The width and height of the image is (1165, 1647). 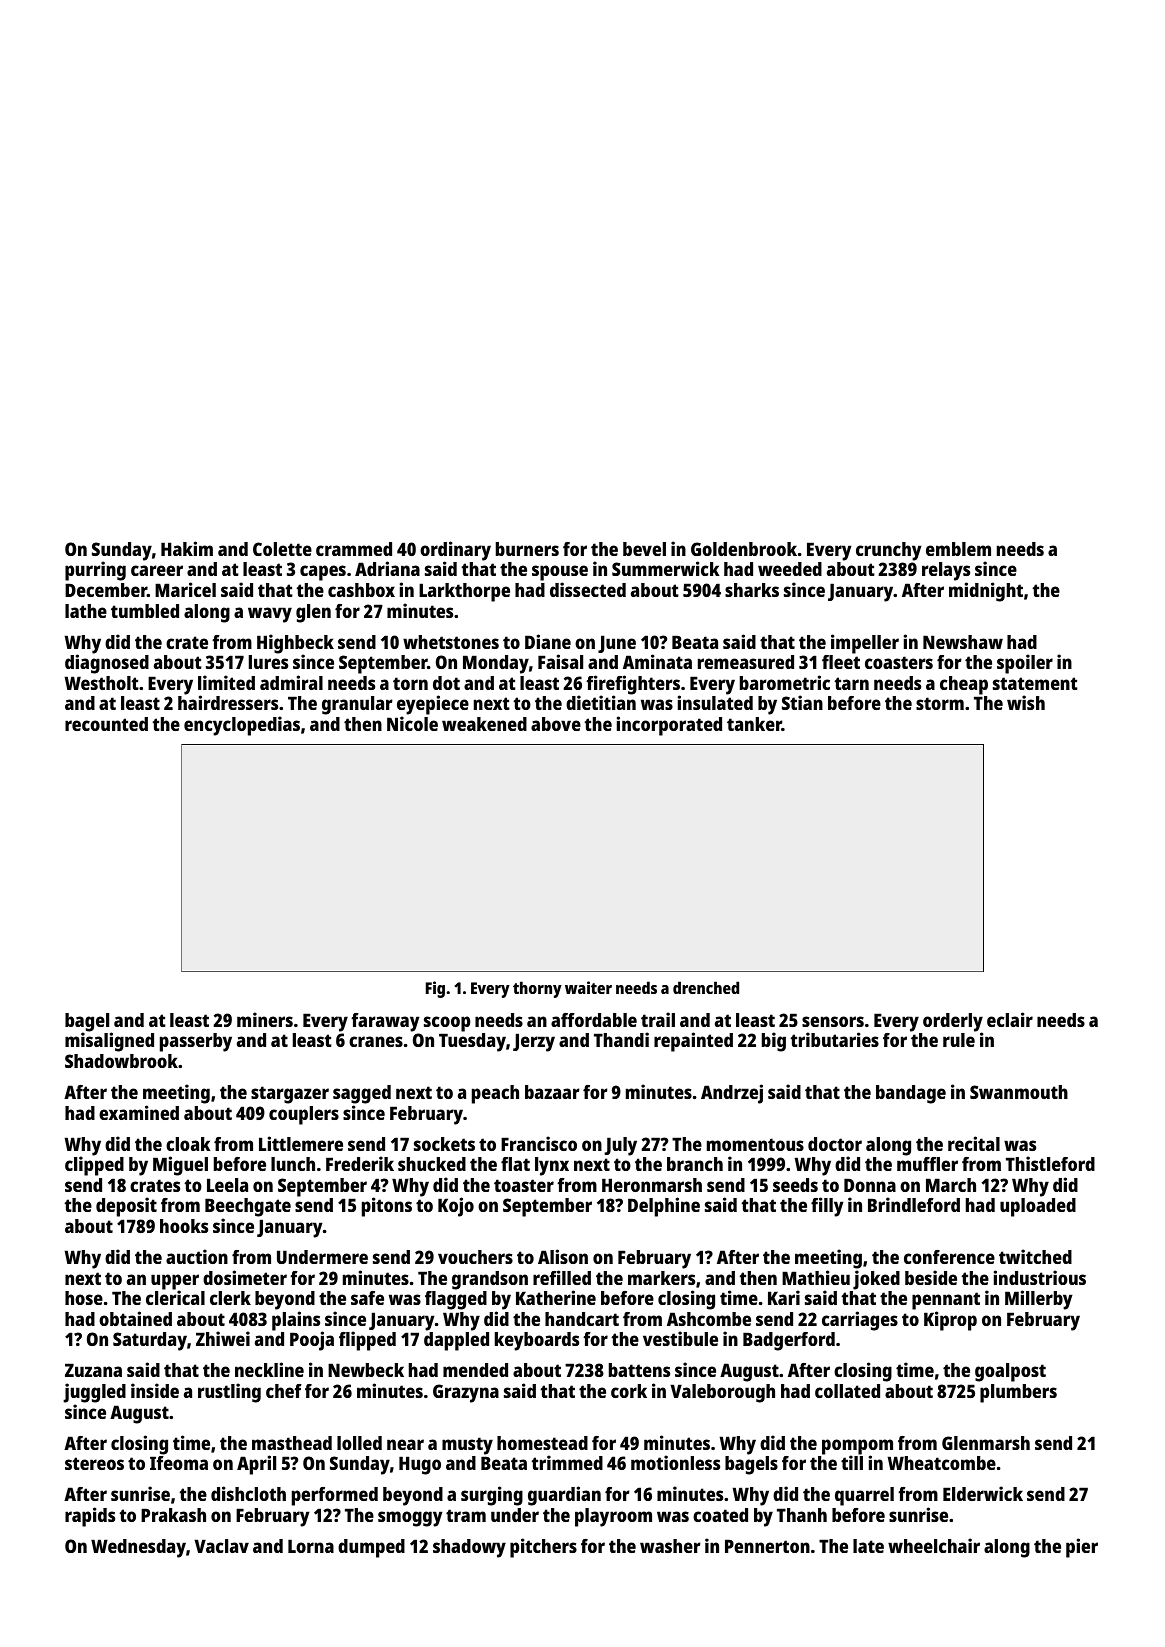 I want to click on encyclopedias, so click(x=242, y=726).
